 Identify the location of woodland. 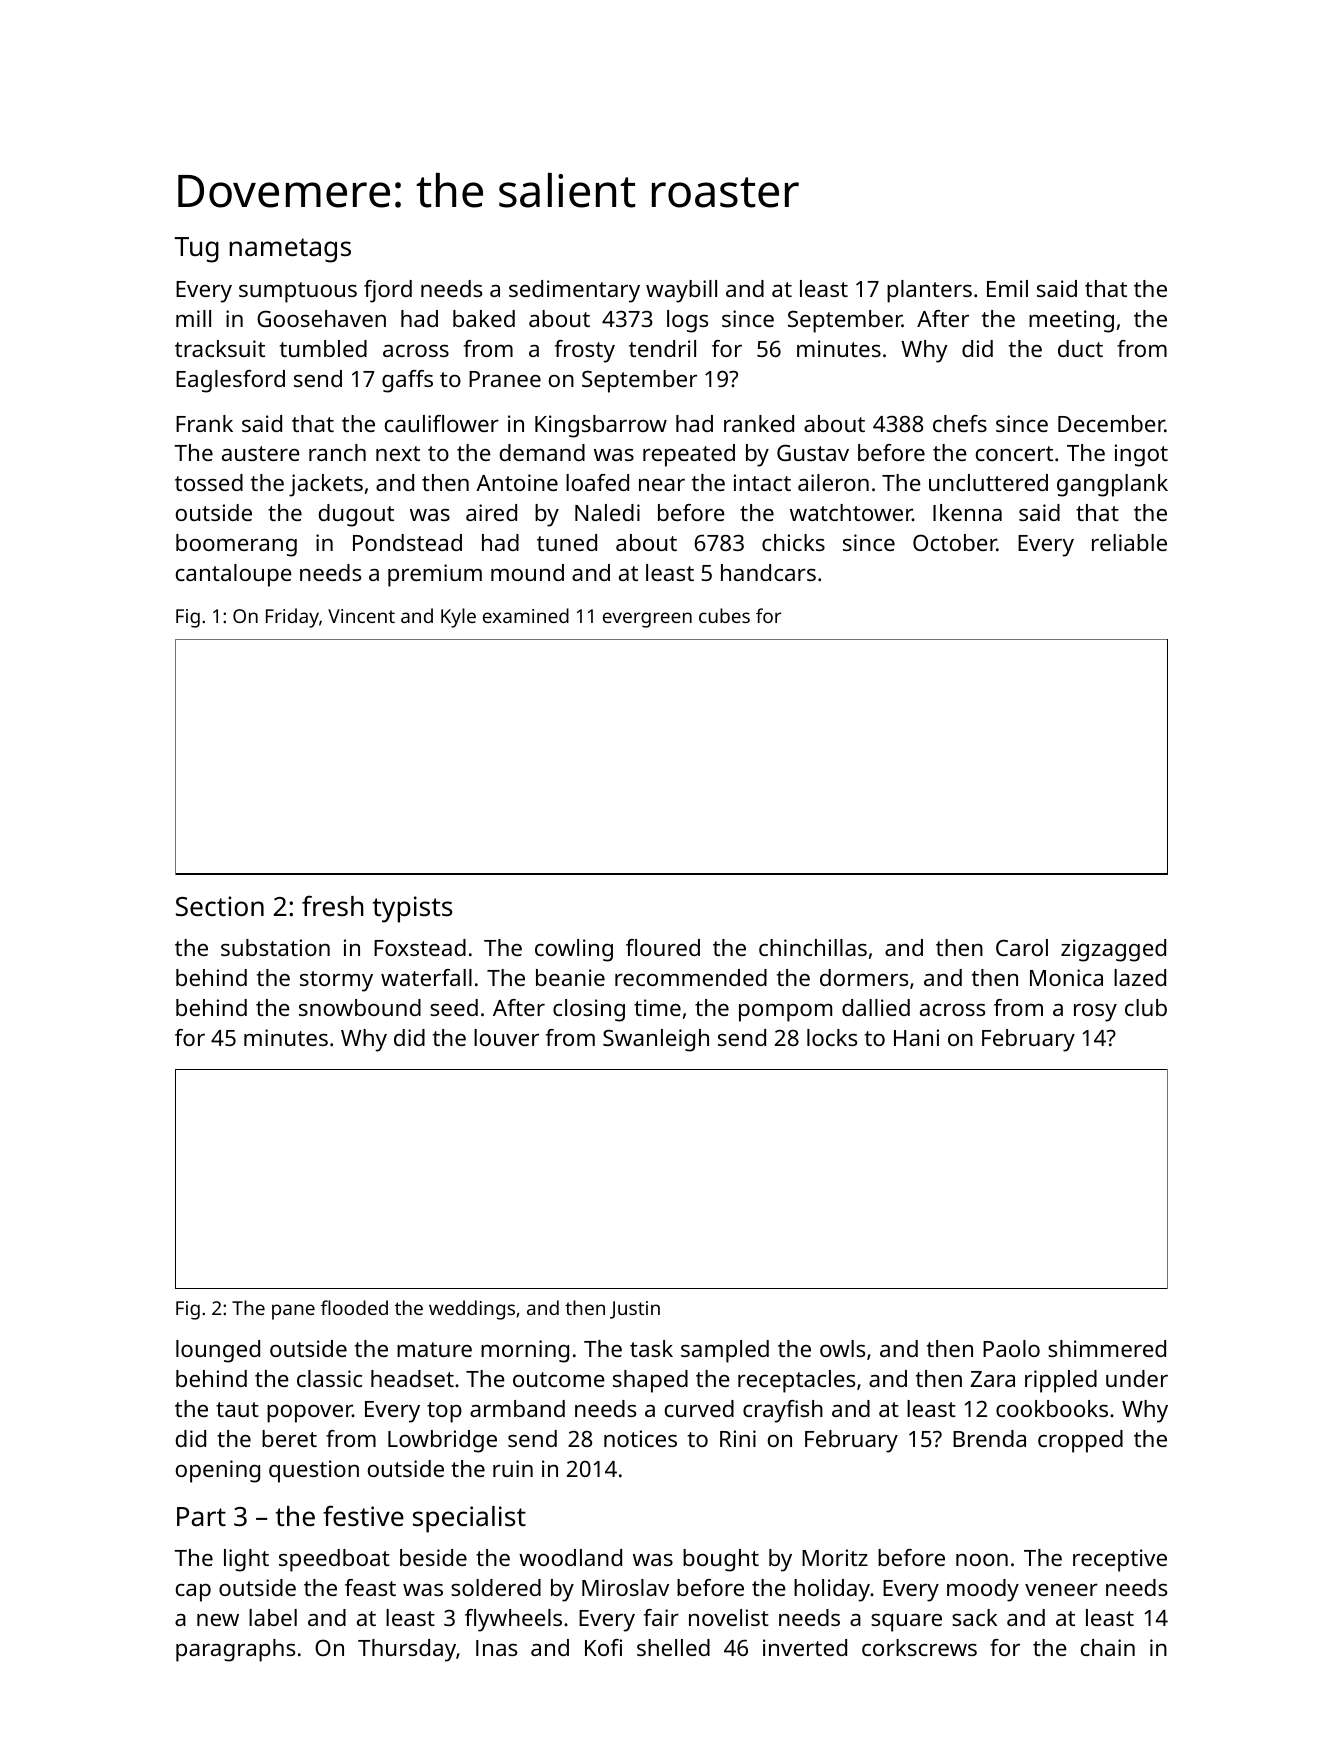
(570, 1557).
